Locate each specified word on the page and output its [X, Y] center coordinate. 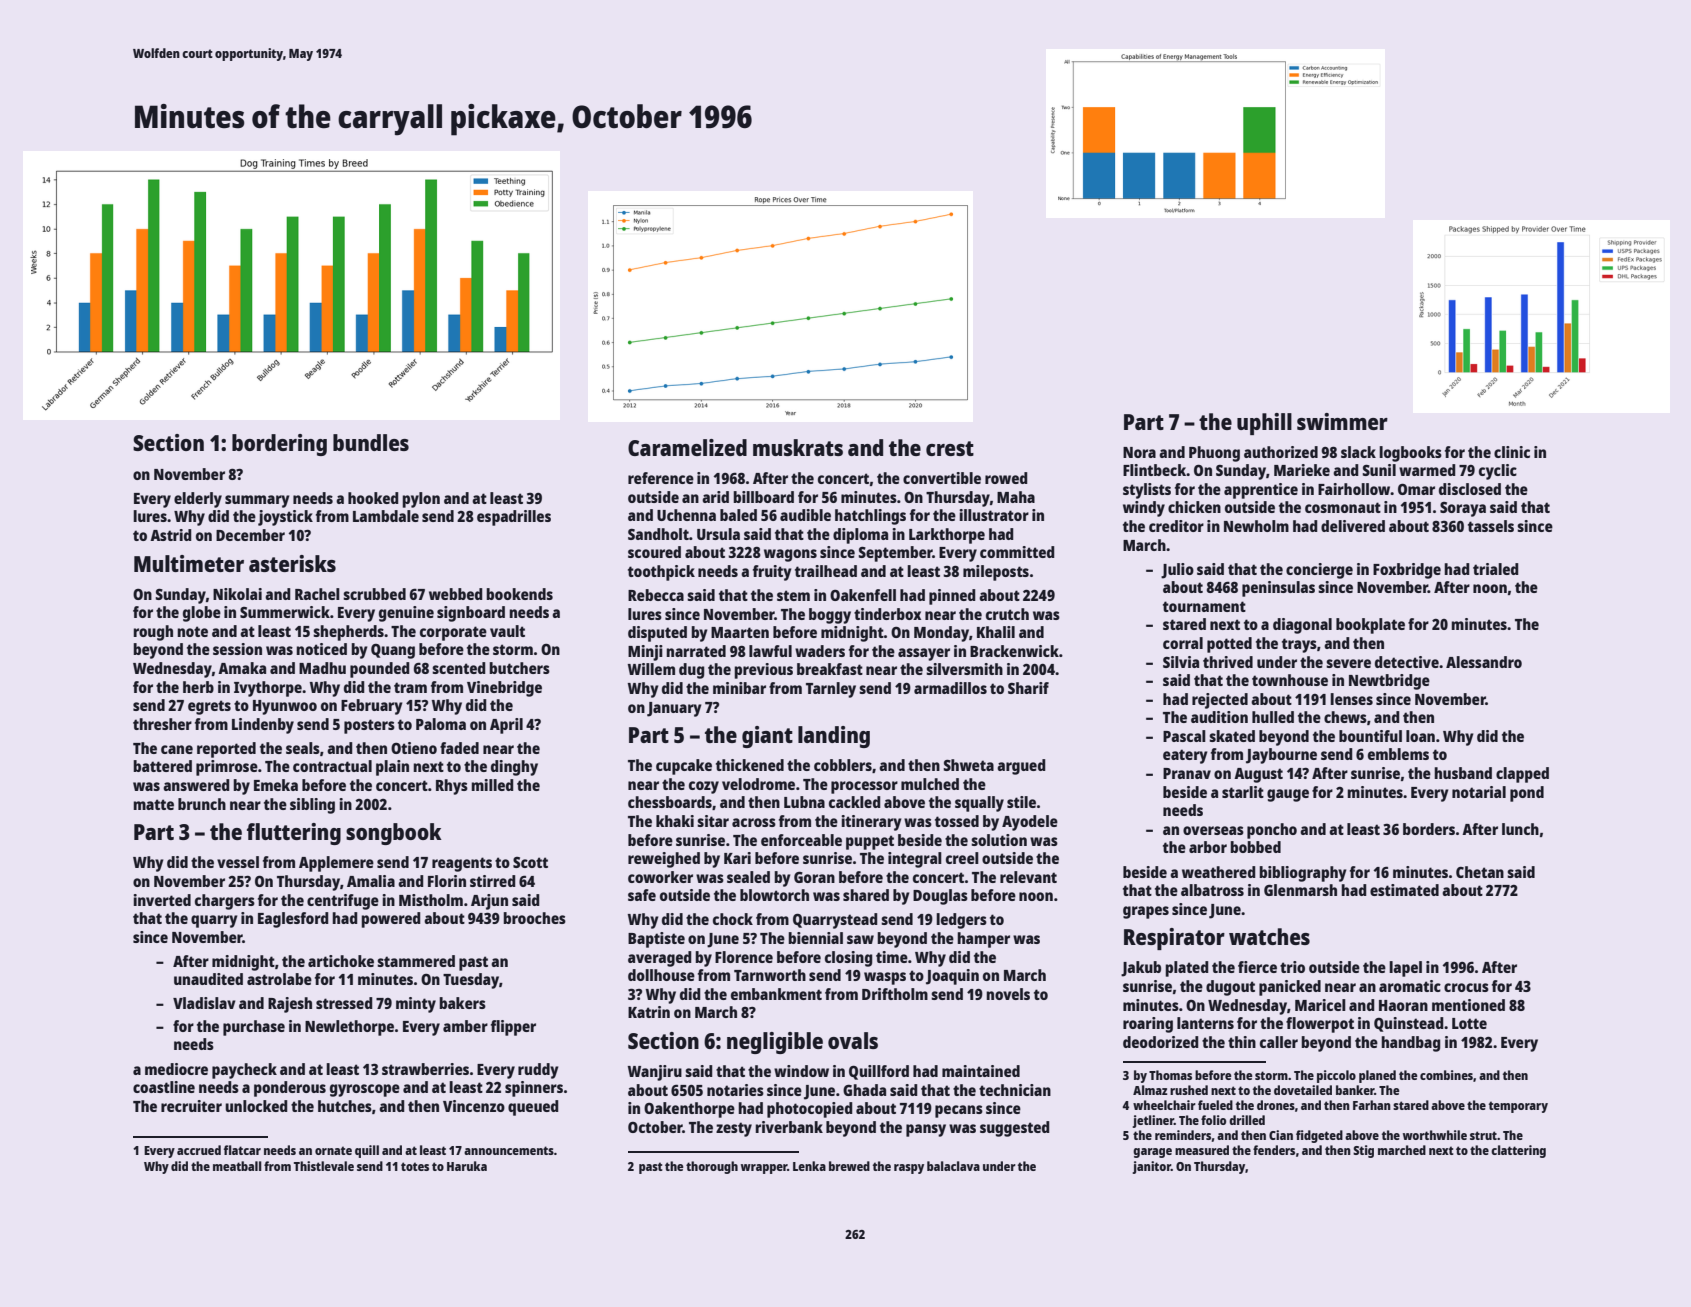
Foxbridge [1407, 571]
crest [950, 448]
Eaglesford [293, 920]
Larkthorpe [947, 536]
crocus [1466, 987]
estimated [1404, 890]
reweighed [664, 860]
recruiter [191, 1106]
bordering [279, 445]
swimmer [1342, 421]
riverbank [789, 1127]
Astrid [170, 535]
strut [1483, 1135]
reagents [462, 864]
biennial [815, 938]
